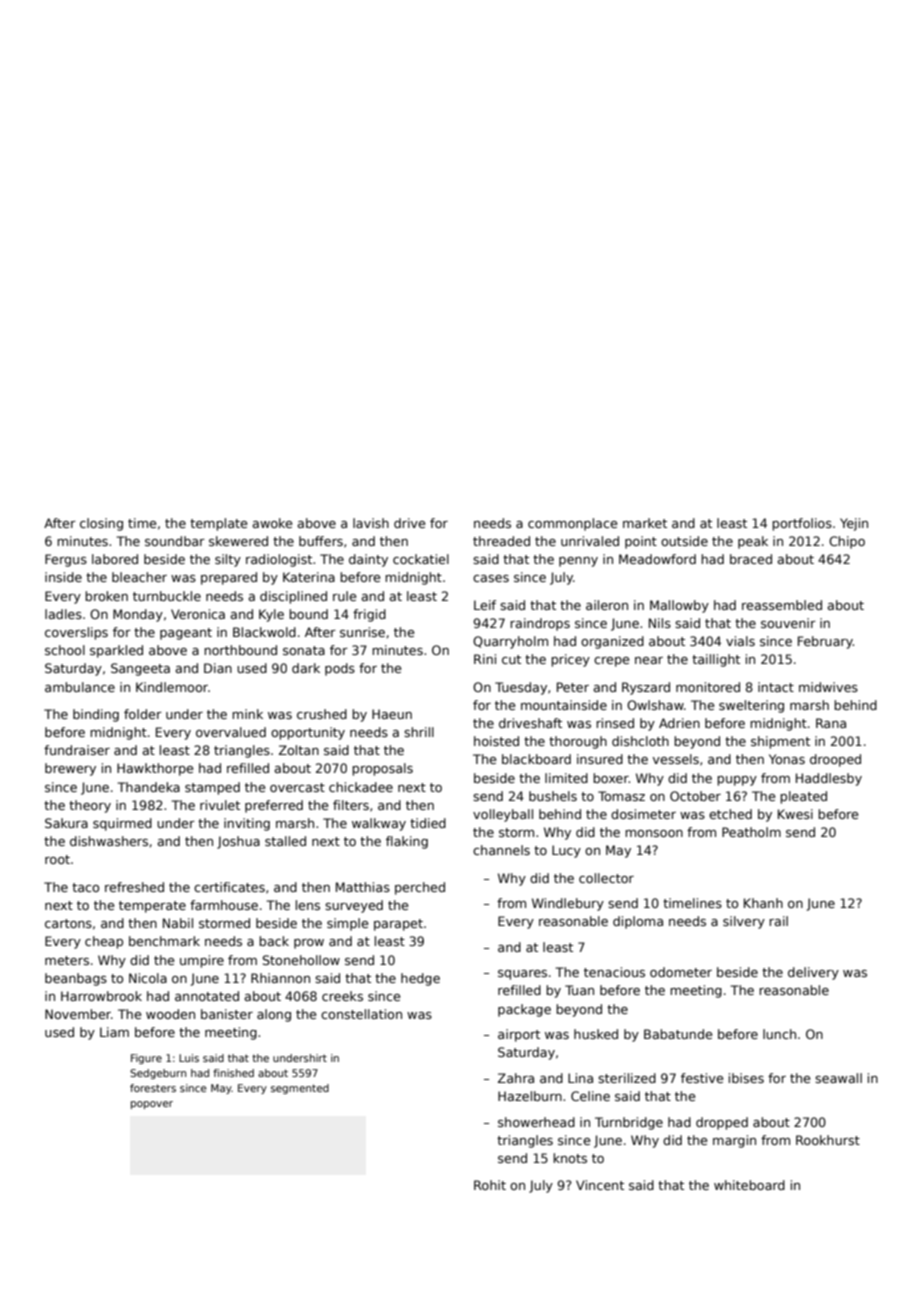 The height and width of the screenshot is (1308, 924). I want to click on popover, so click(152, 1105).
